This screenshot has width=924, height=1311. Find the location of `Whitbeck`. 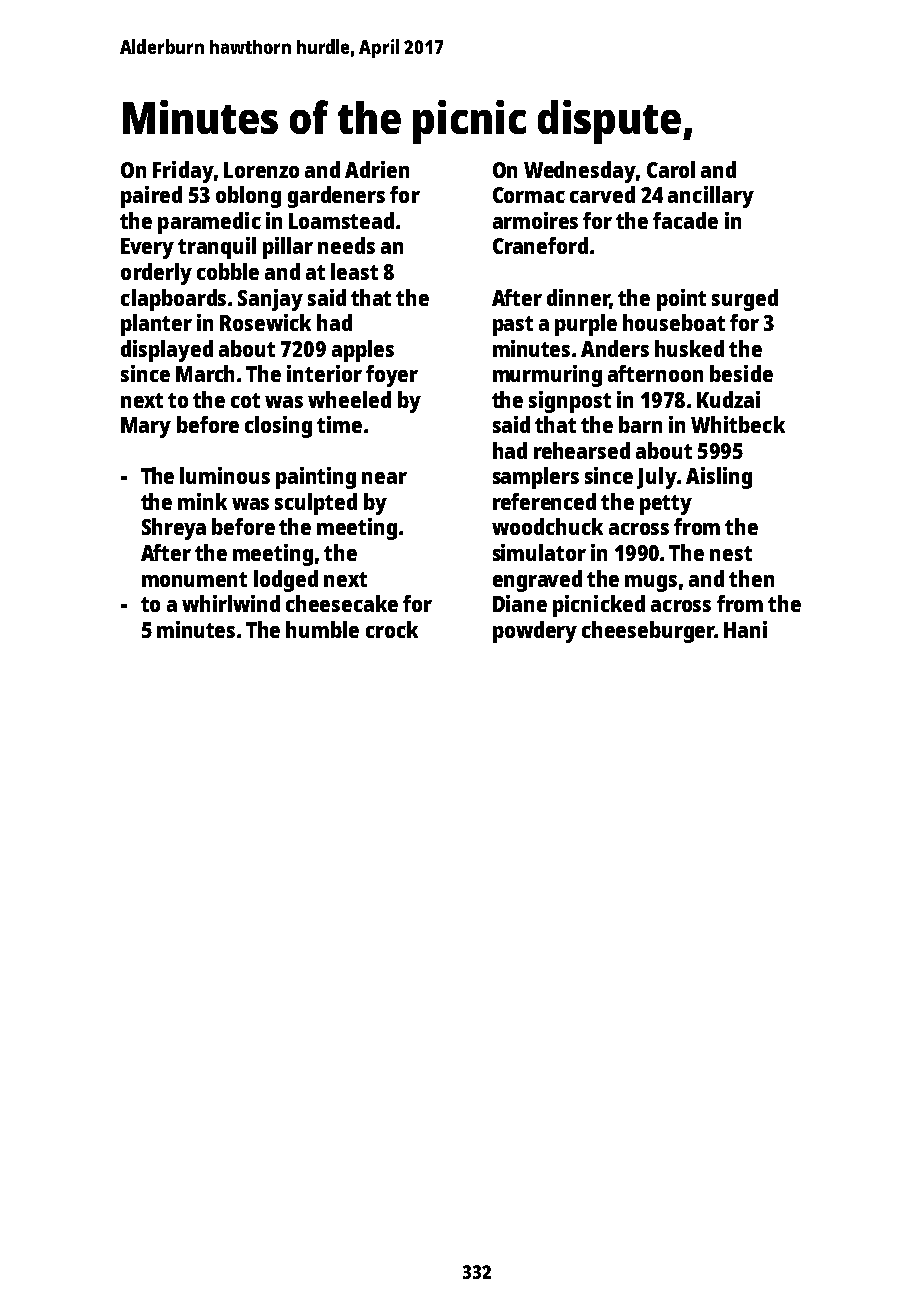

Whitbeck is located at coordinates (738, 424).
